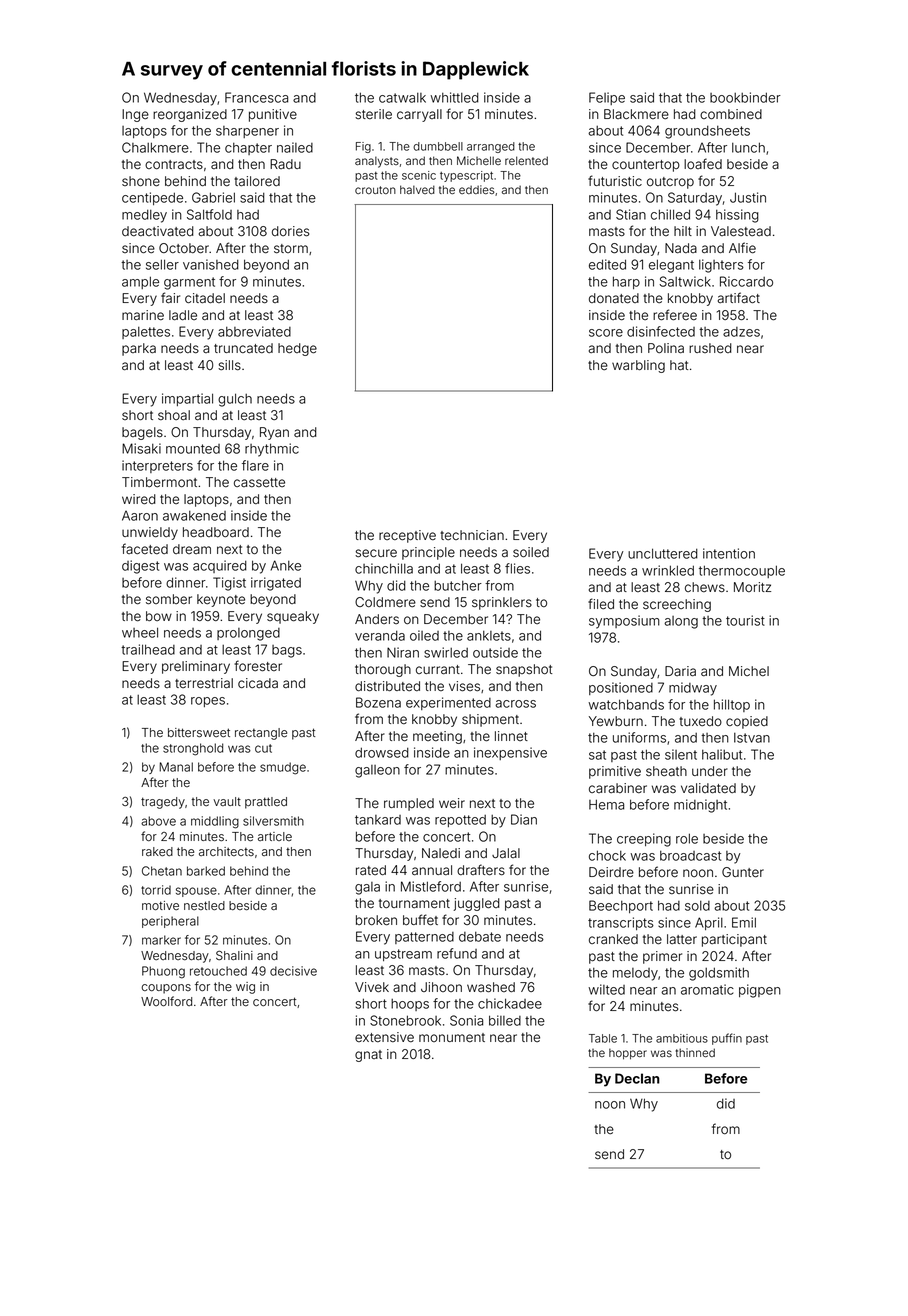  I want to click on somber, so click(169, 599).
